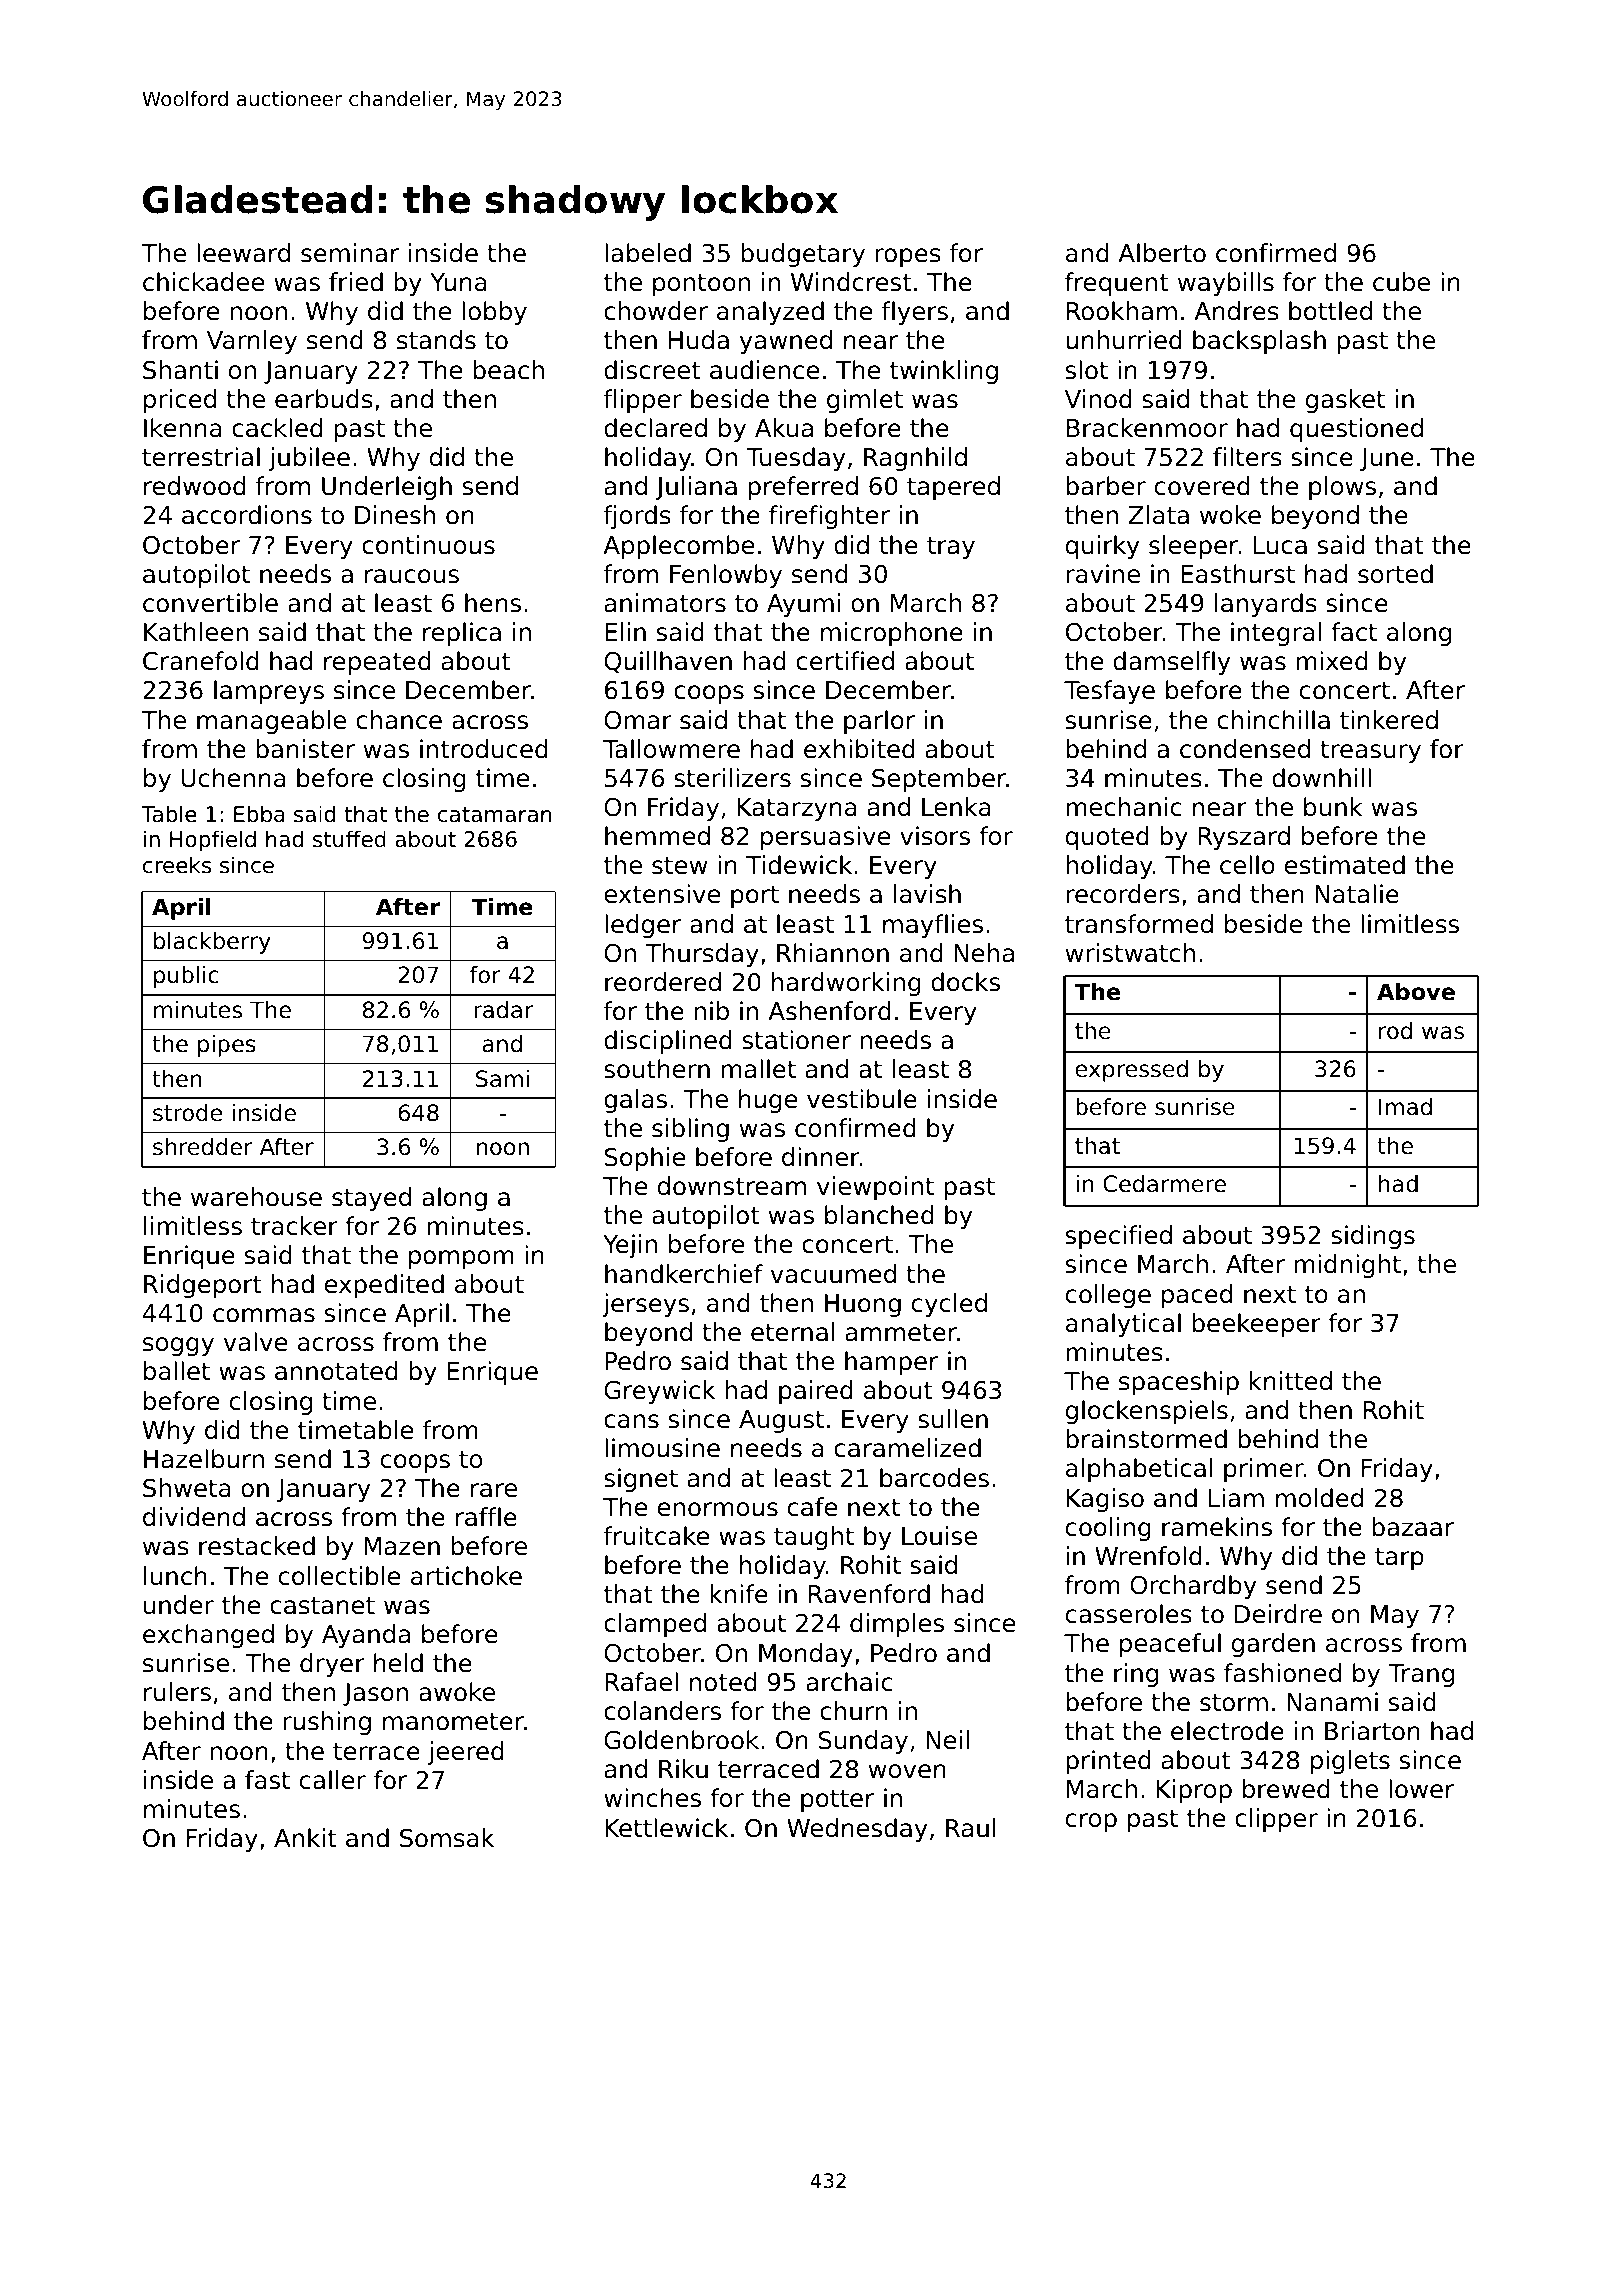  I want to click on stew, so click(680, 866).
